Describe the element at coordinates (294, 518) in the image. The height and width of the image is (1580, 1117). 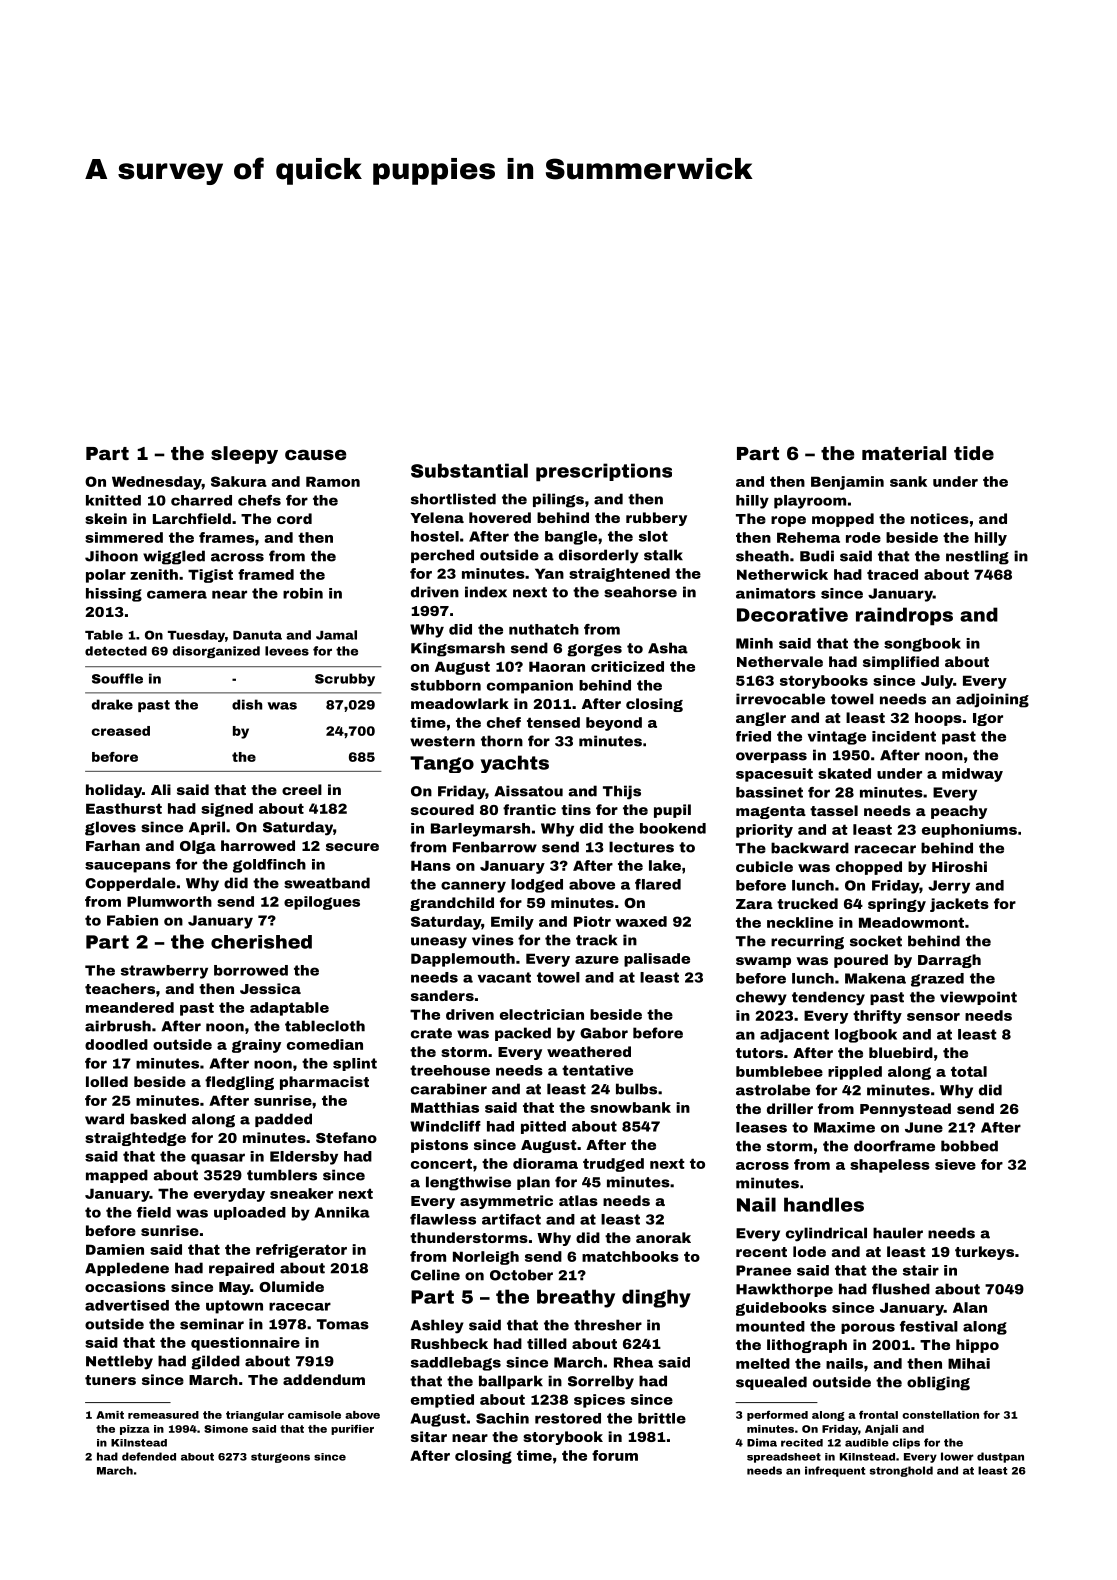
I see `cord` at that location.
